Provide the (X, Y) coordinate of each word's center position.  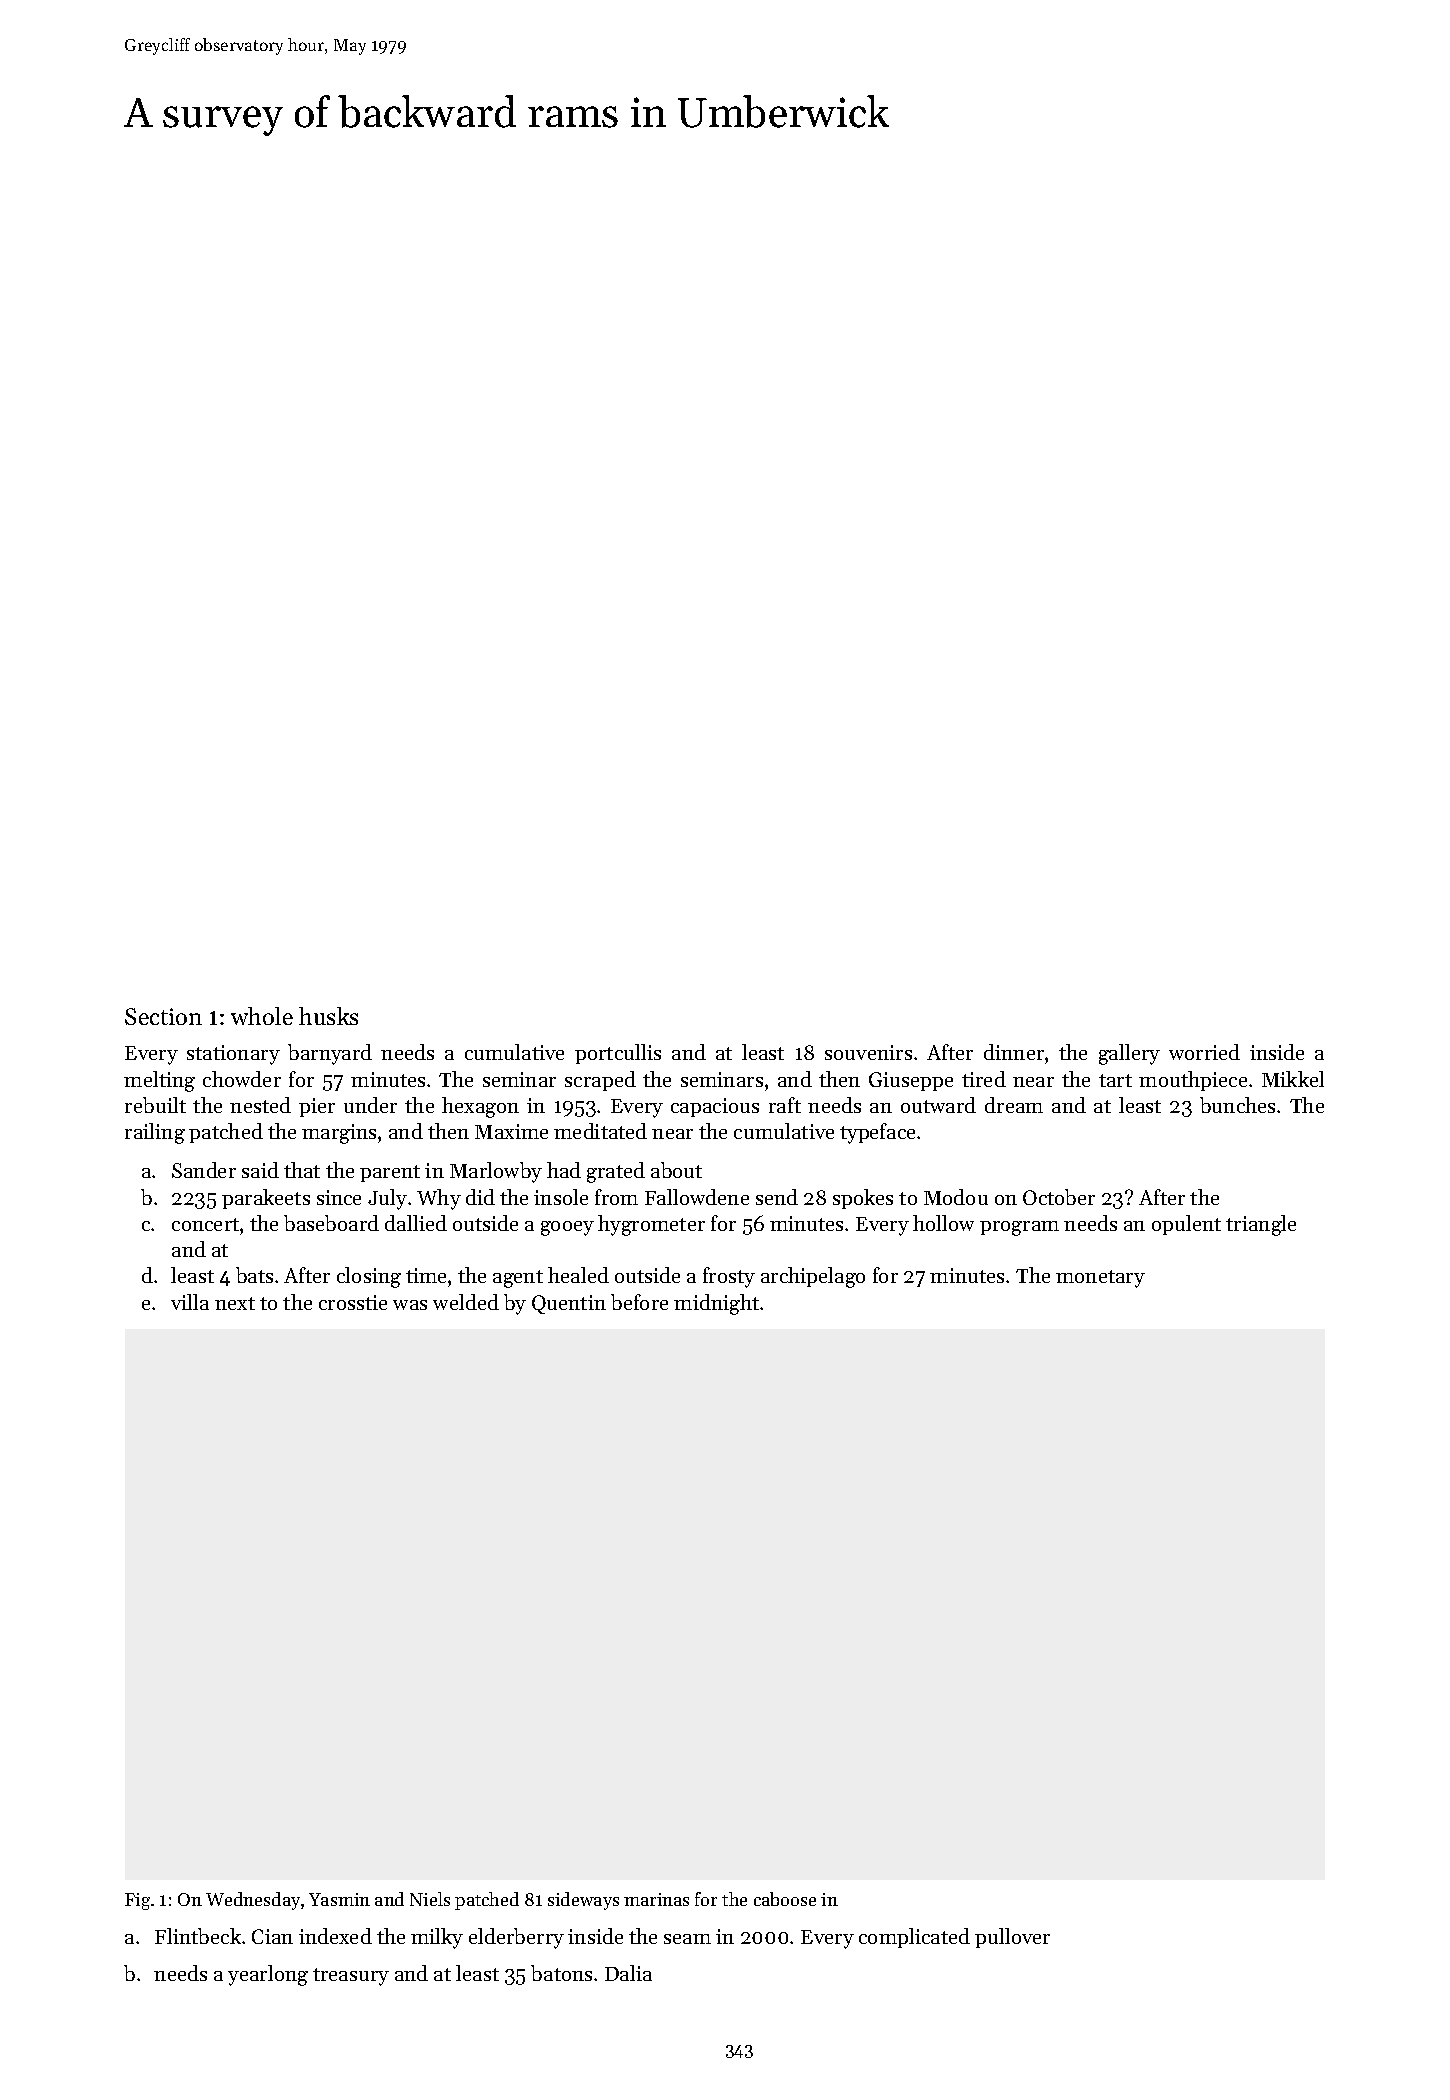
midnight (716, 1304)
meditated (600, 1131)
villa (190, 1302)
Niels (430, 1899)
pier (317, 1107)
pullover (1012, 1938)
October (1059, 1197)
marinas (656, 1899)
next (235, 1303)
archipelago (813, 1277)
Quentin (569, 1304)
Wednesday (253, 1901)
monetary (1100, 1279)
